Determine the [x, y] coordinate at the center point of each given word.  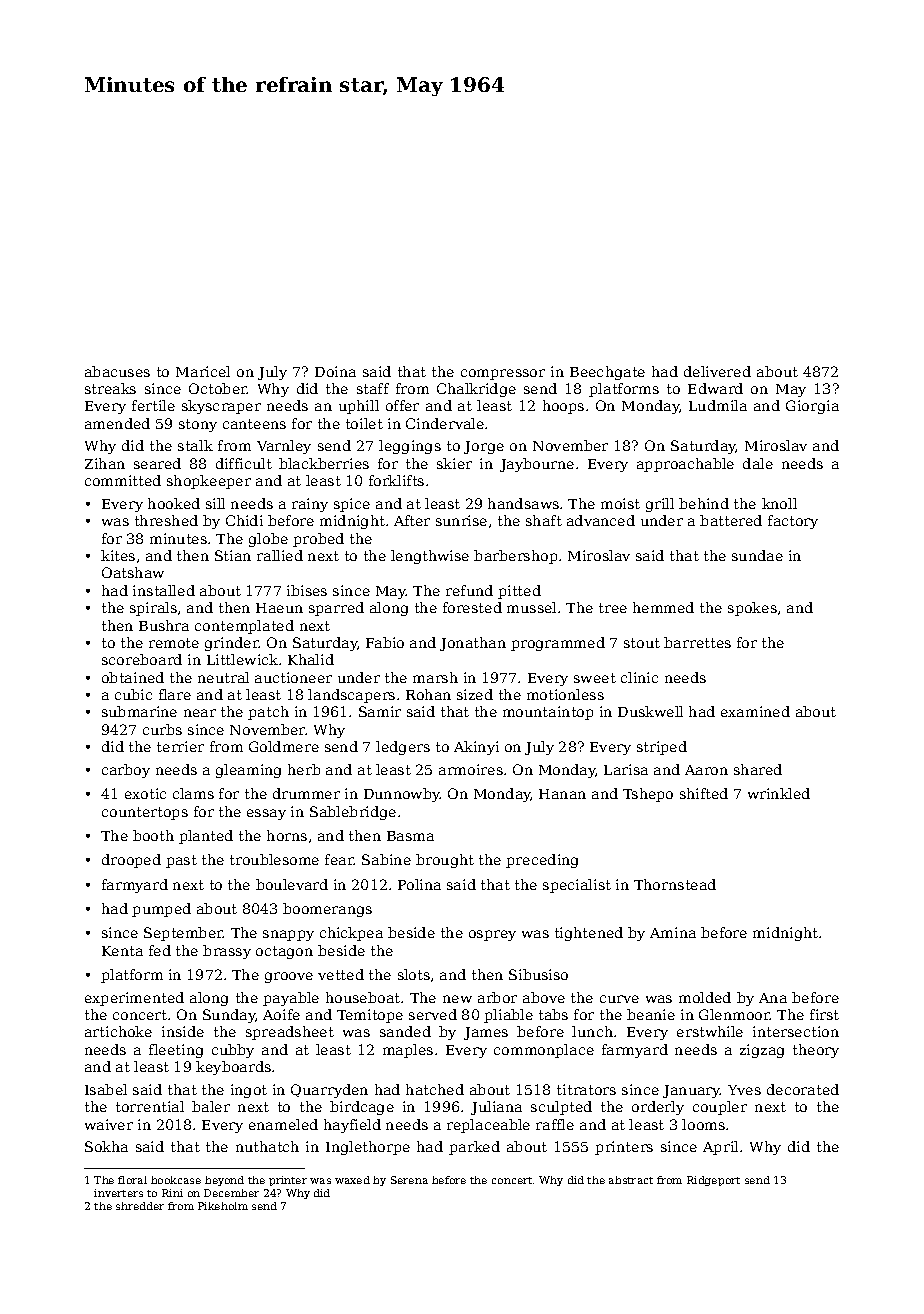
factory [793, 522]
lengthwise [430, 557]
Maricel [203, 371]
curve [619, 999]
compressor [503, 374]
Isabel [106, 1089]
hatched [435, 1089]
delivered [717, 371]
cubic [133, 694]
